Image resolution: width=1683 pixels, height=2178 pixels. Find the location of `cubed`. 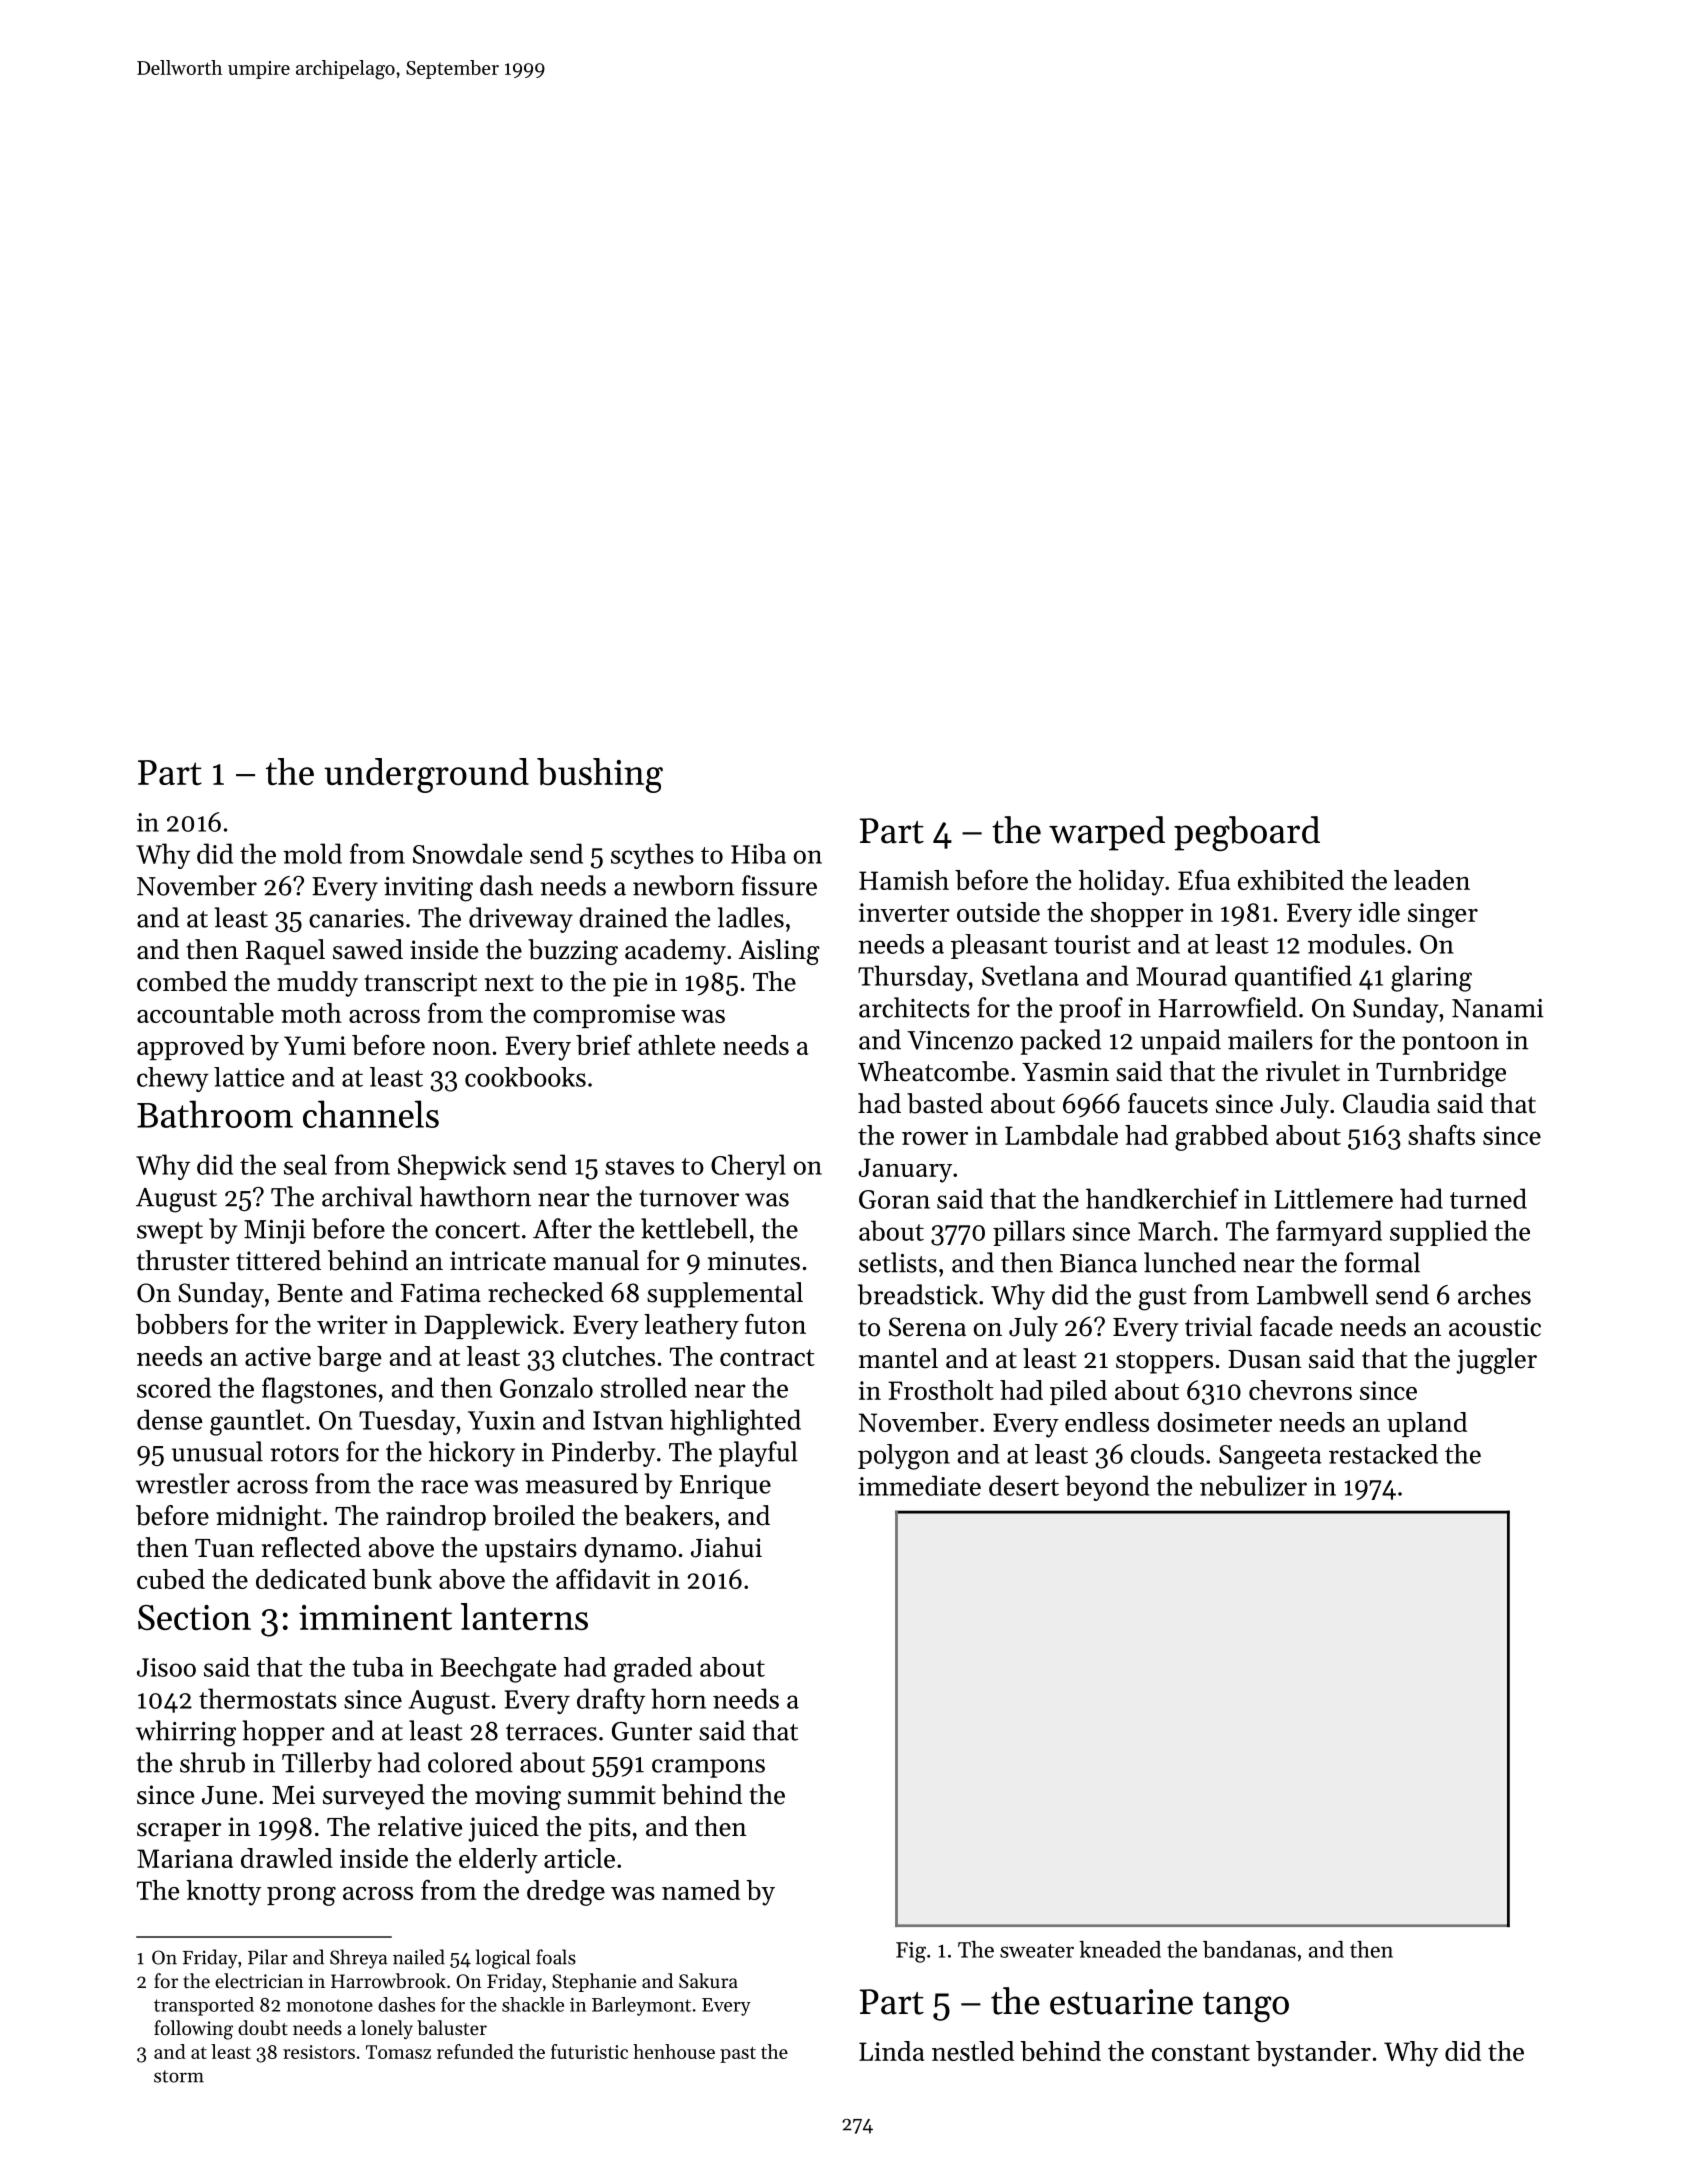

cubed is located at coordinates (171, 1579).
